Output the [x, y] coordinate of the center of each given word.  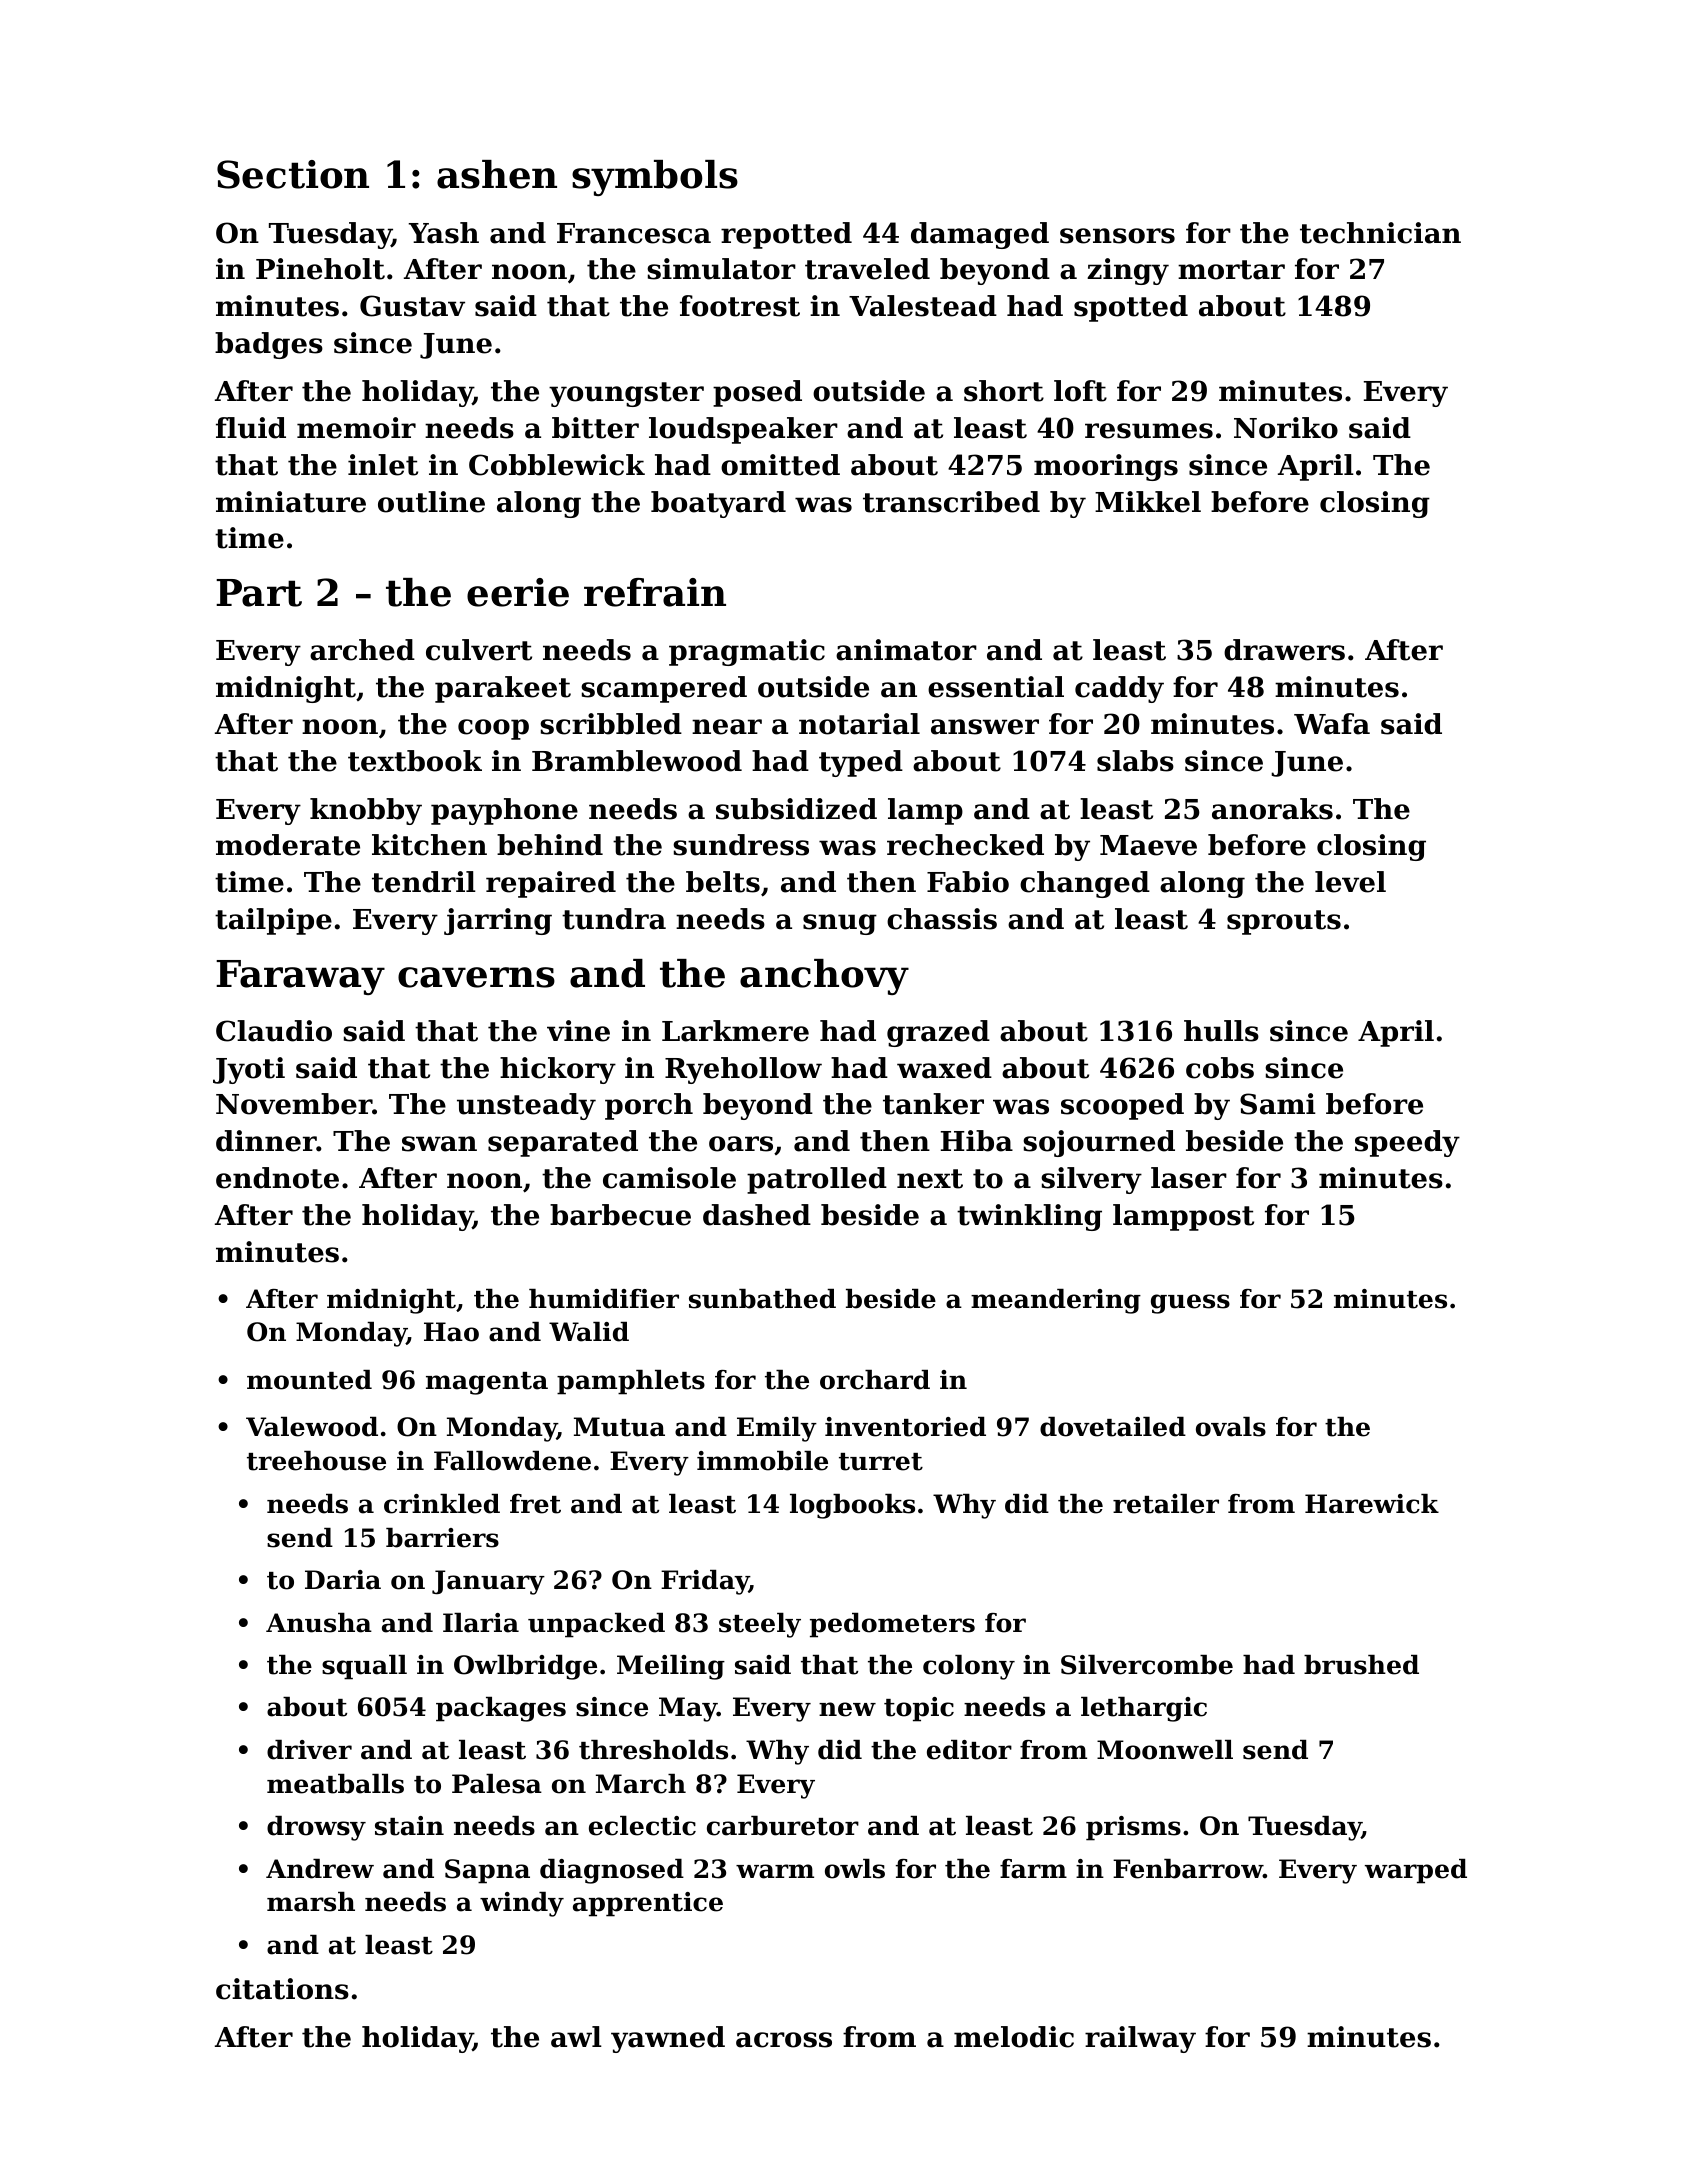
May [688, 1709]
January [488, 1582]
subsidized [796, 809]
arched [362, 650]
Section [293, 174]
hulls [1221, 1031]
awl [576, 2037]
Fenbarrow [1188, 1869]
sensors [1117, 236]
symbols [655, 178]
